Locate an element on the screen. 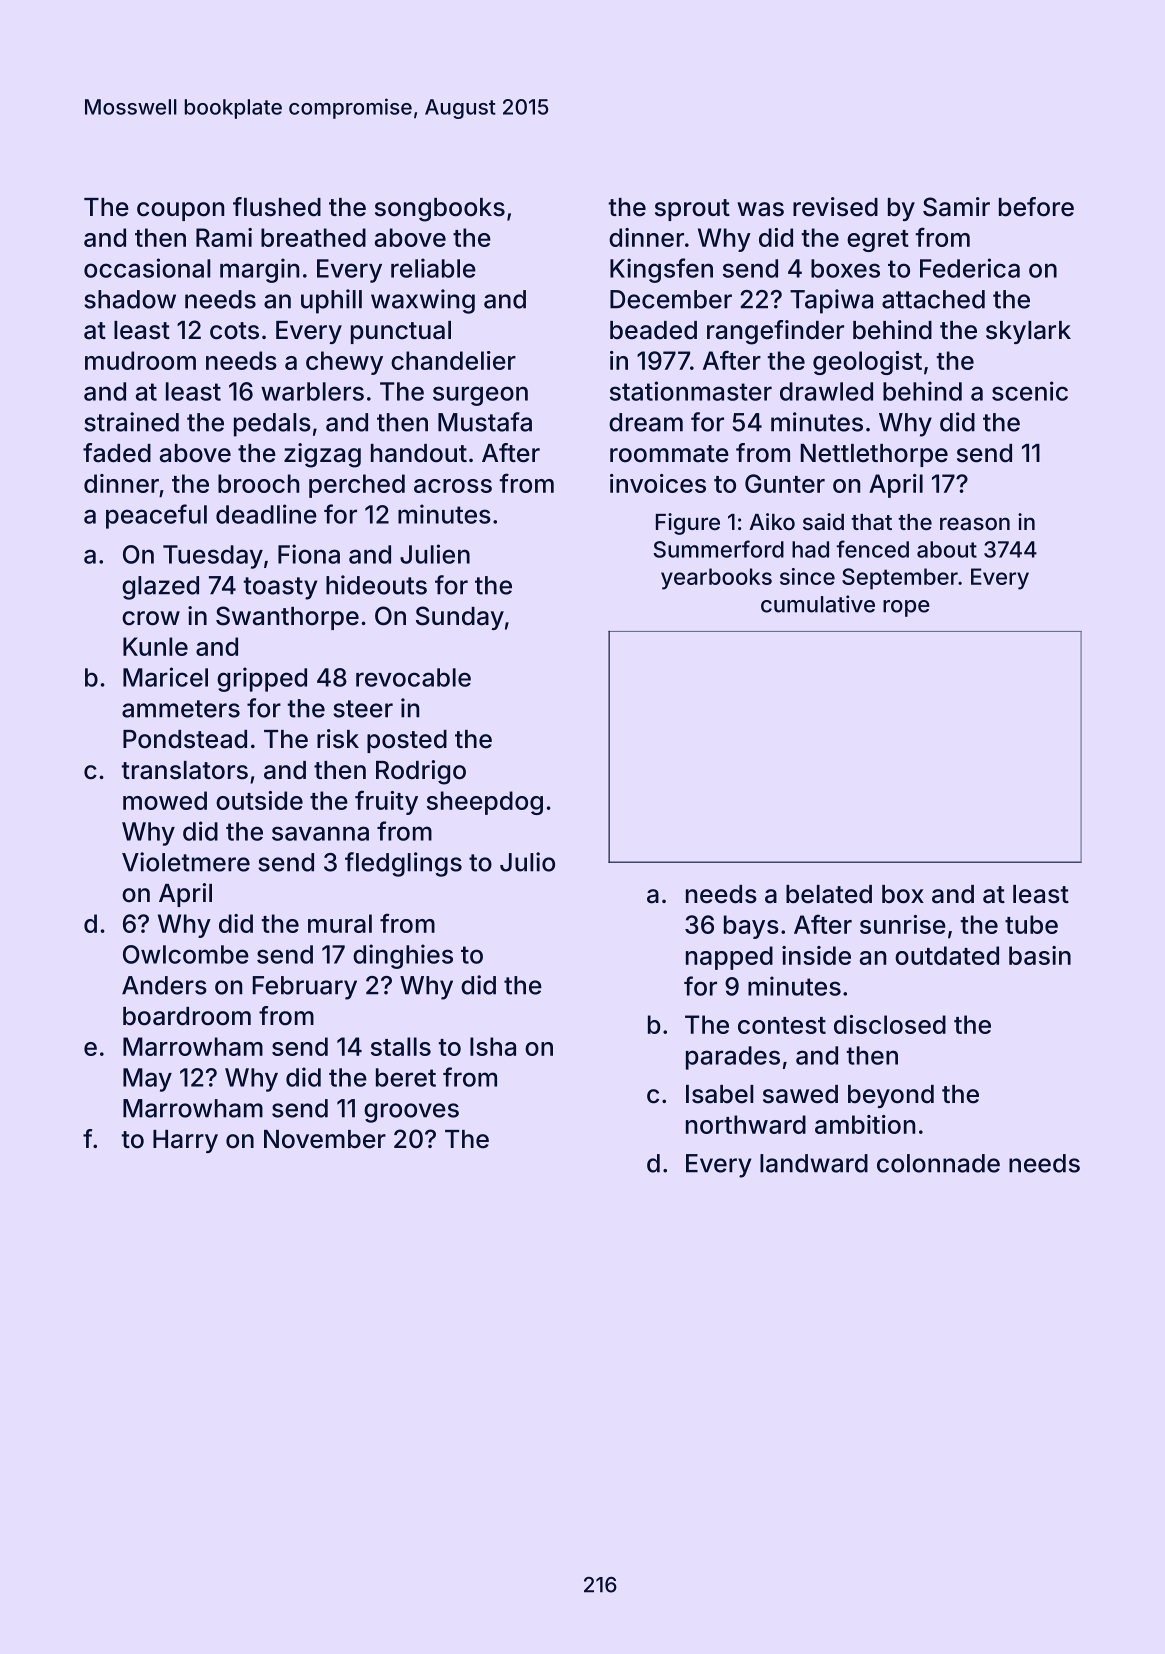 The image size is (1165, 1654). boxes is located at coordinates (845, 268).
